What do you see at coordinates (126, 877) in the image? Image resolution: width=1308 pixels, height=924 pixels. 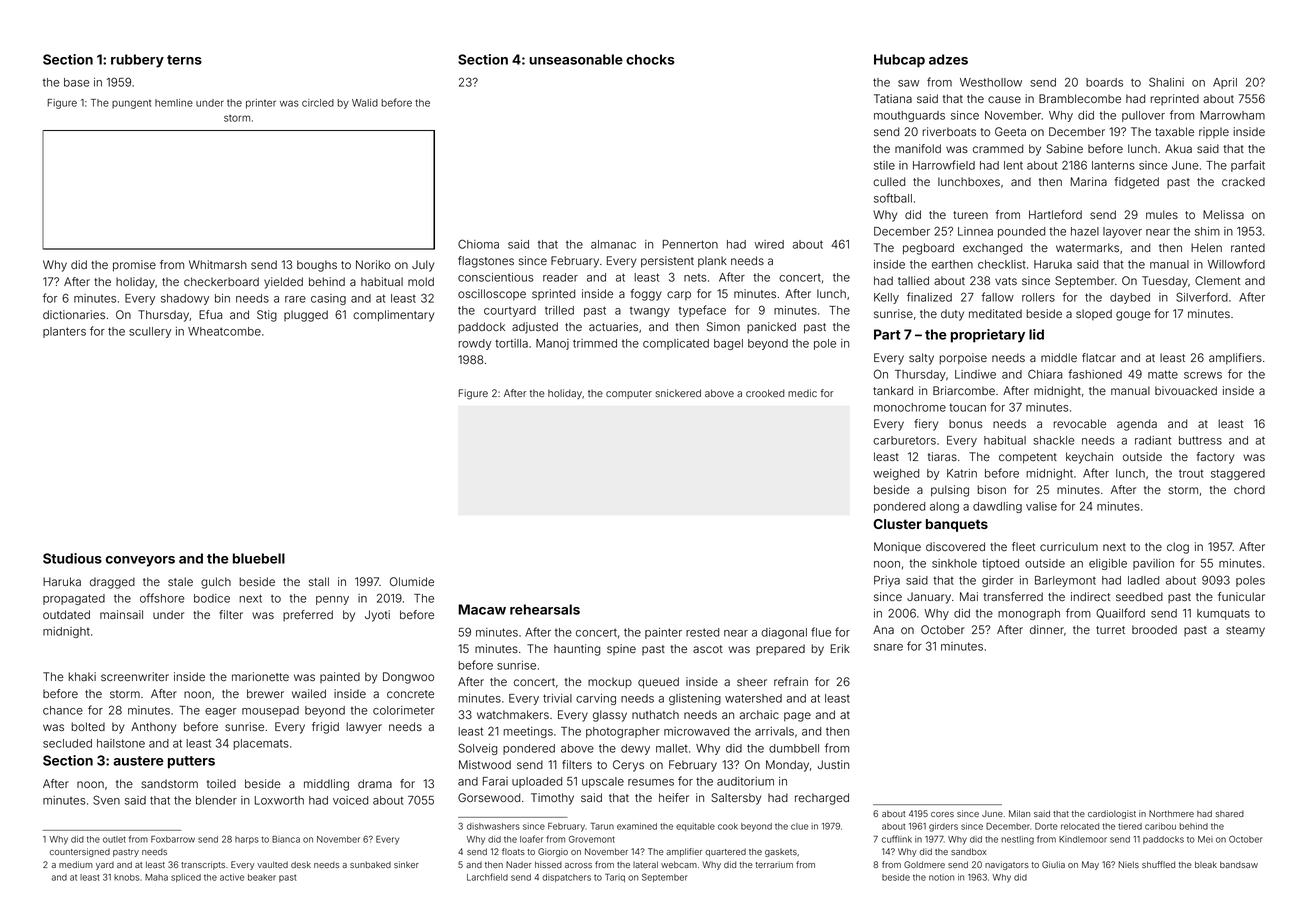 I see `knobs` at bounding box center [126, 877].
